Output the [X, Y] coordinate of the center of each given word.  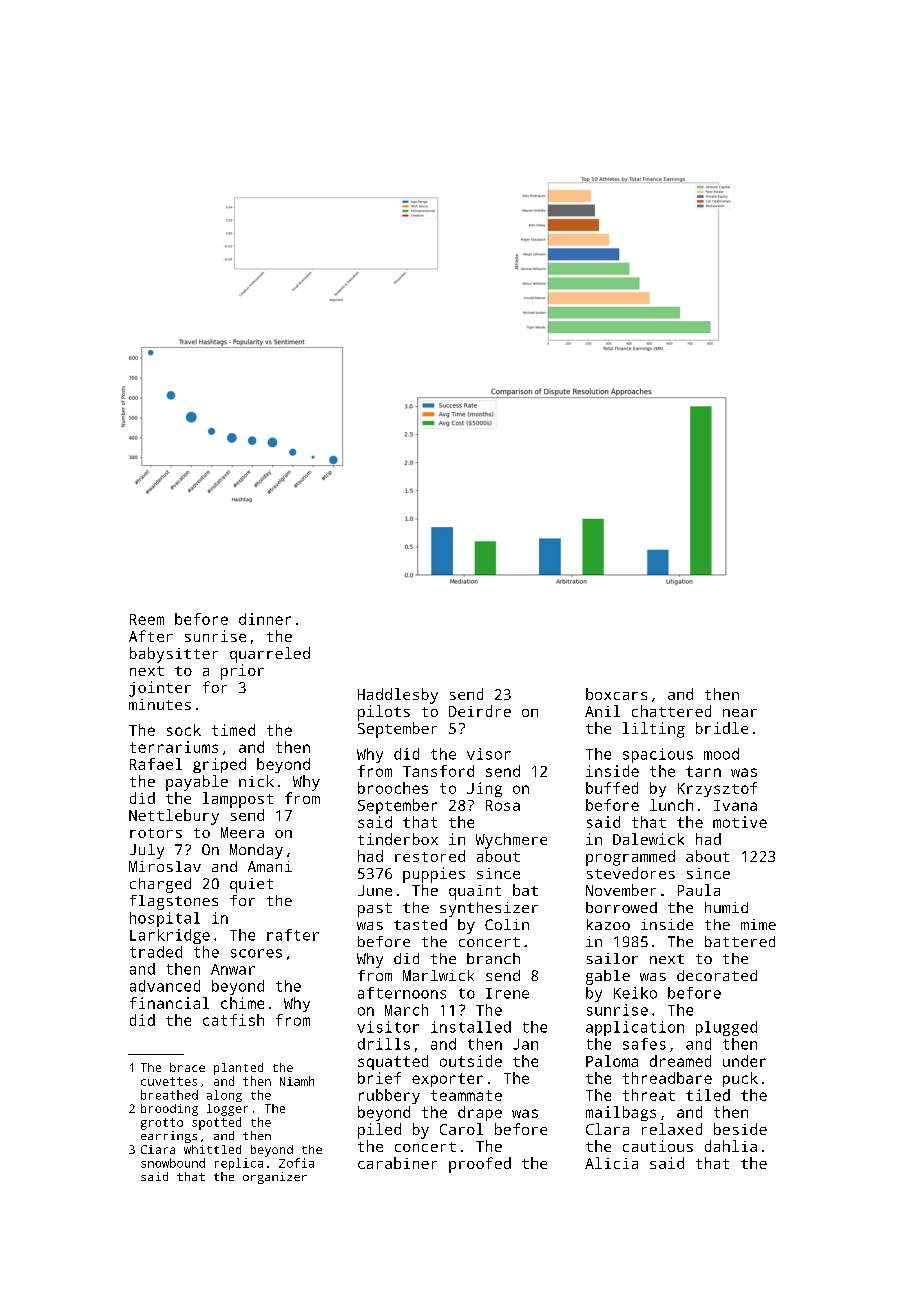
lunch [671, 805]
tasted [420, 924]
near [740, 713]
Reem [147, 619]
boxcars [616, 694]
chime [242, 1003]
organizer [275, 1178]
